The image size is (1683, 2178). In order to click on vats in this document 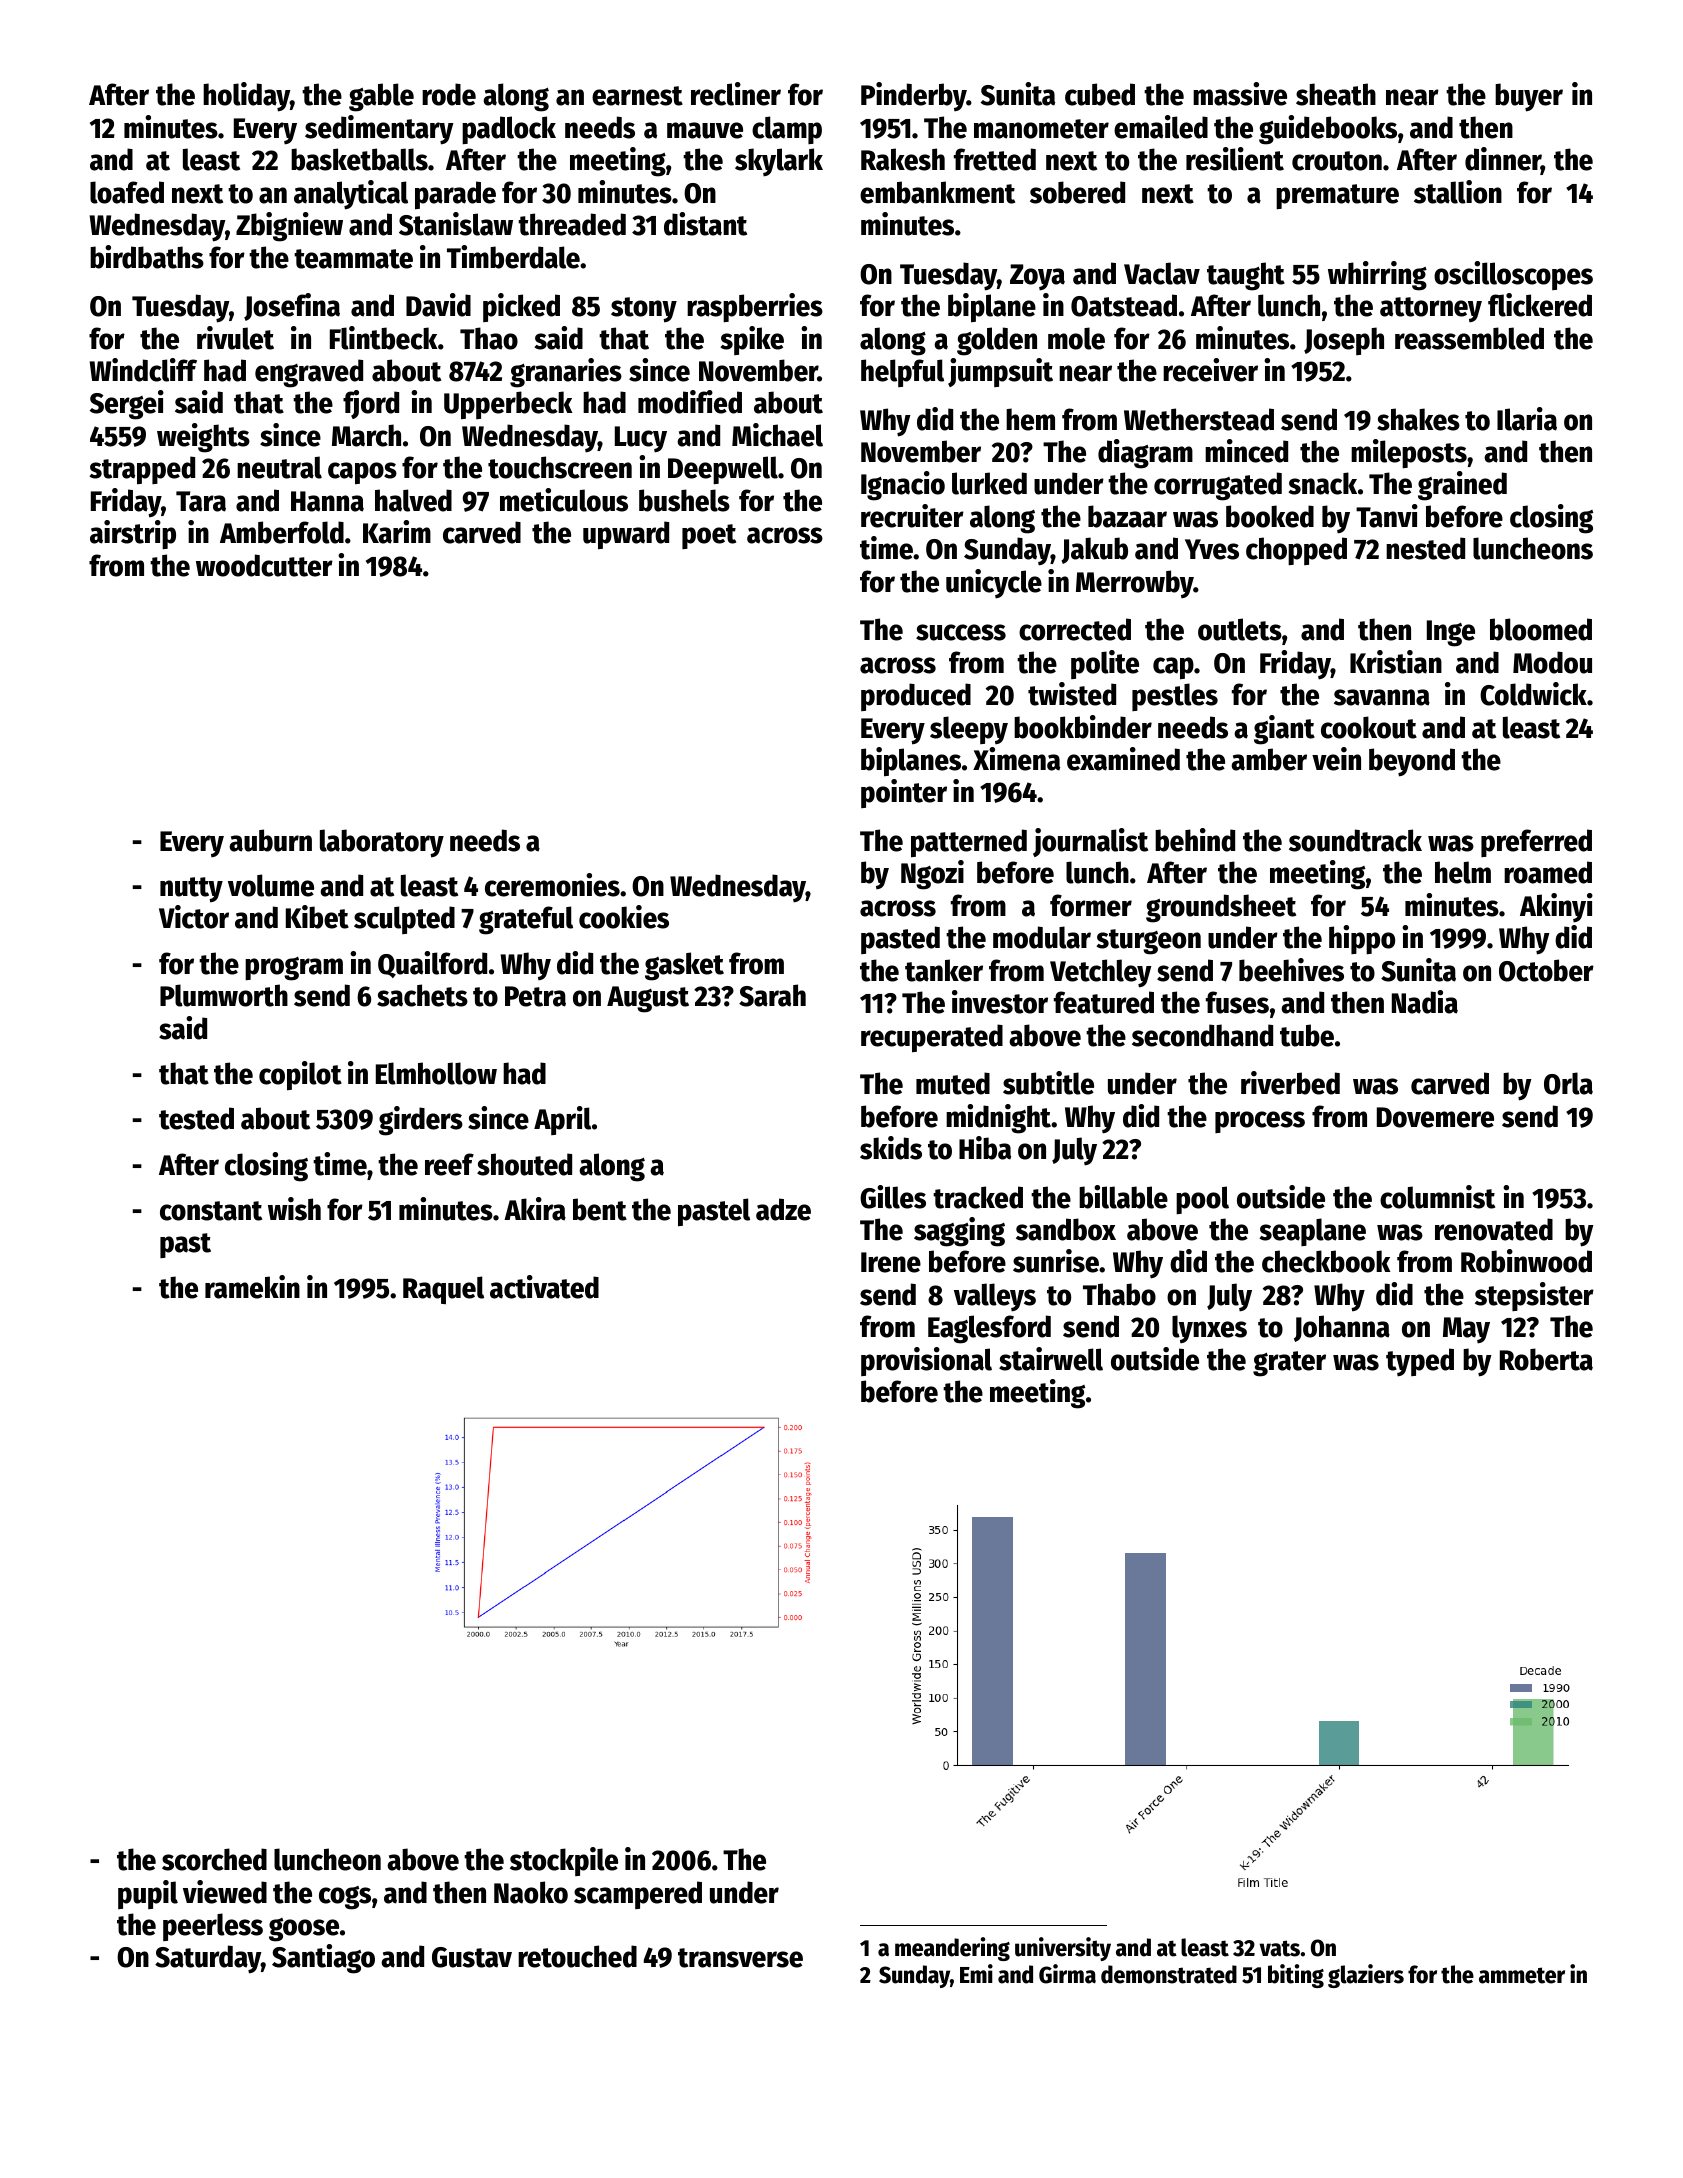, I will do `click(1279, 1948)`.
